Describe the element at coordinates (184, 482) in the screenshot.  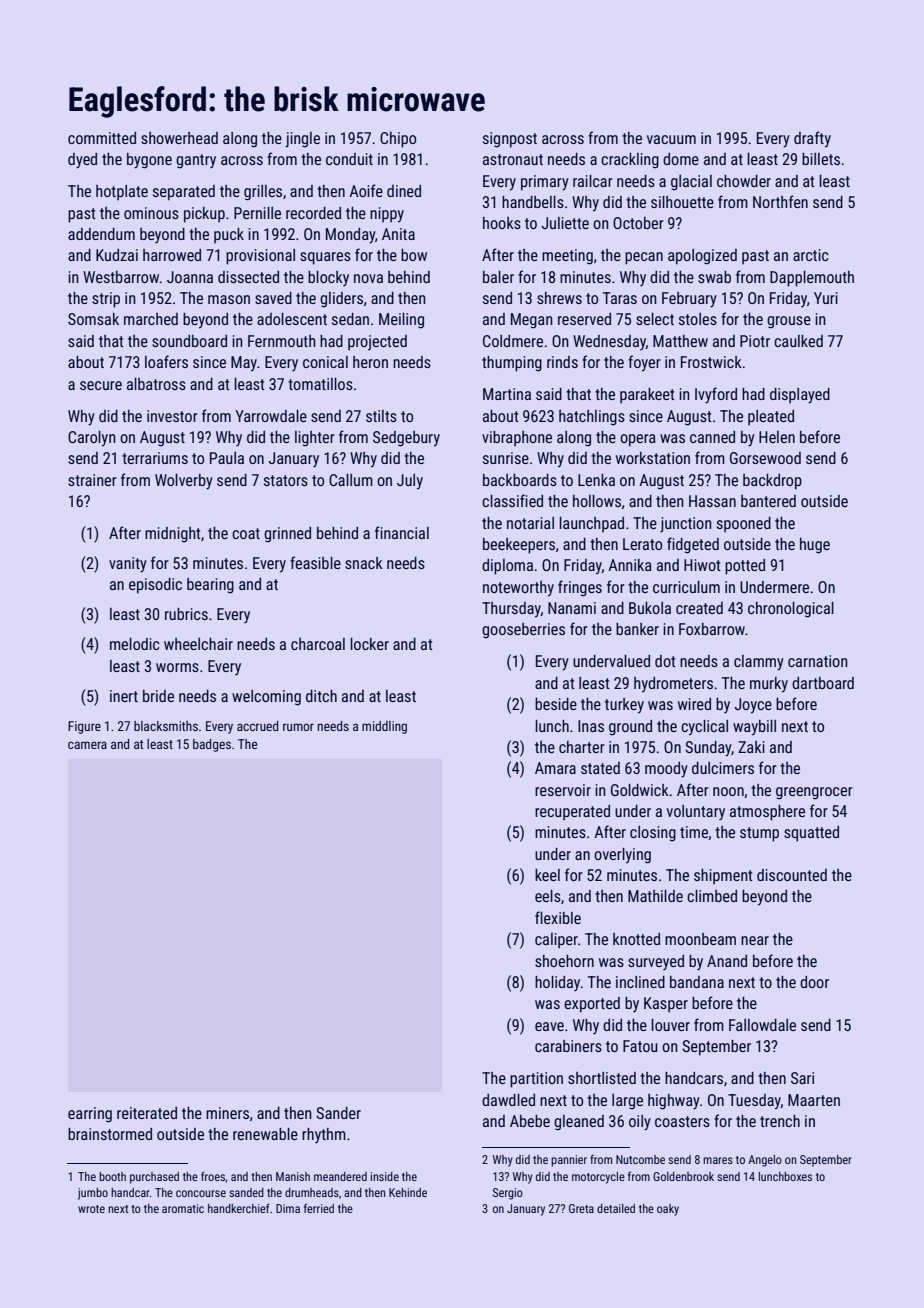
I see `Wolverby` at that location.
